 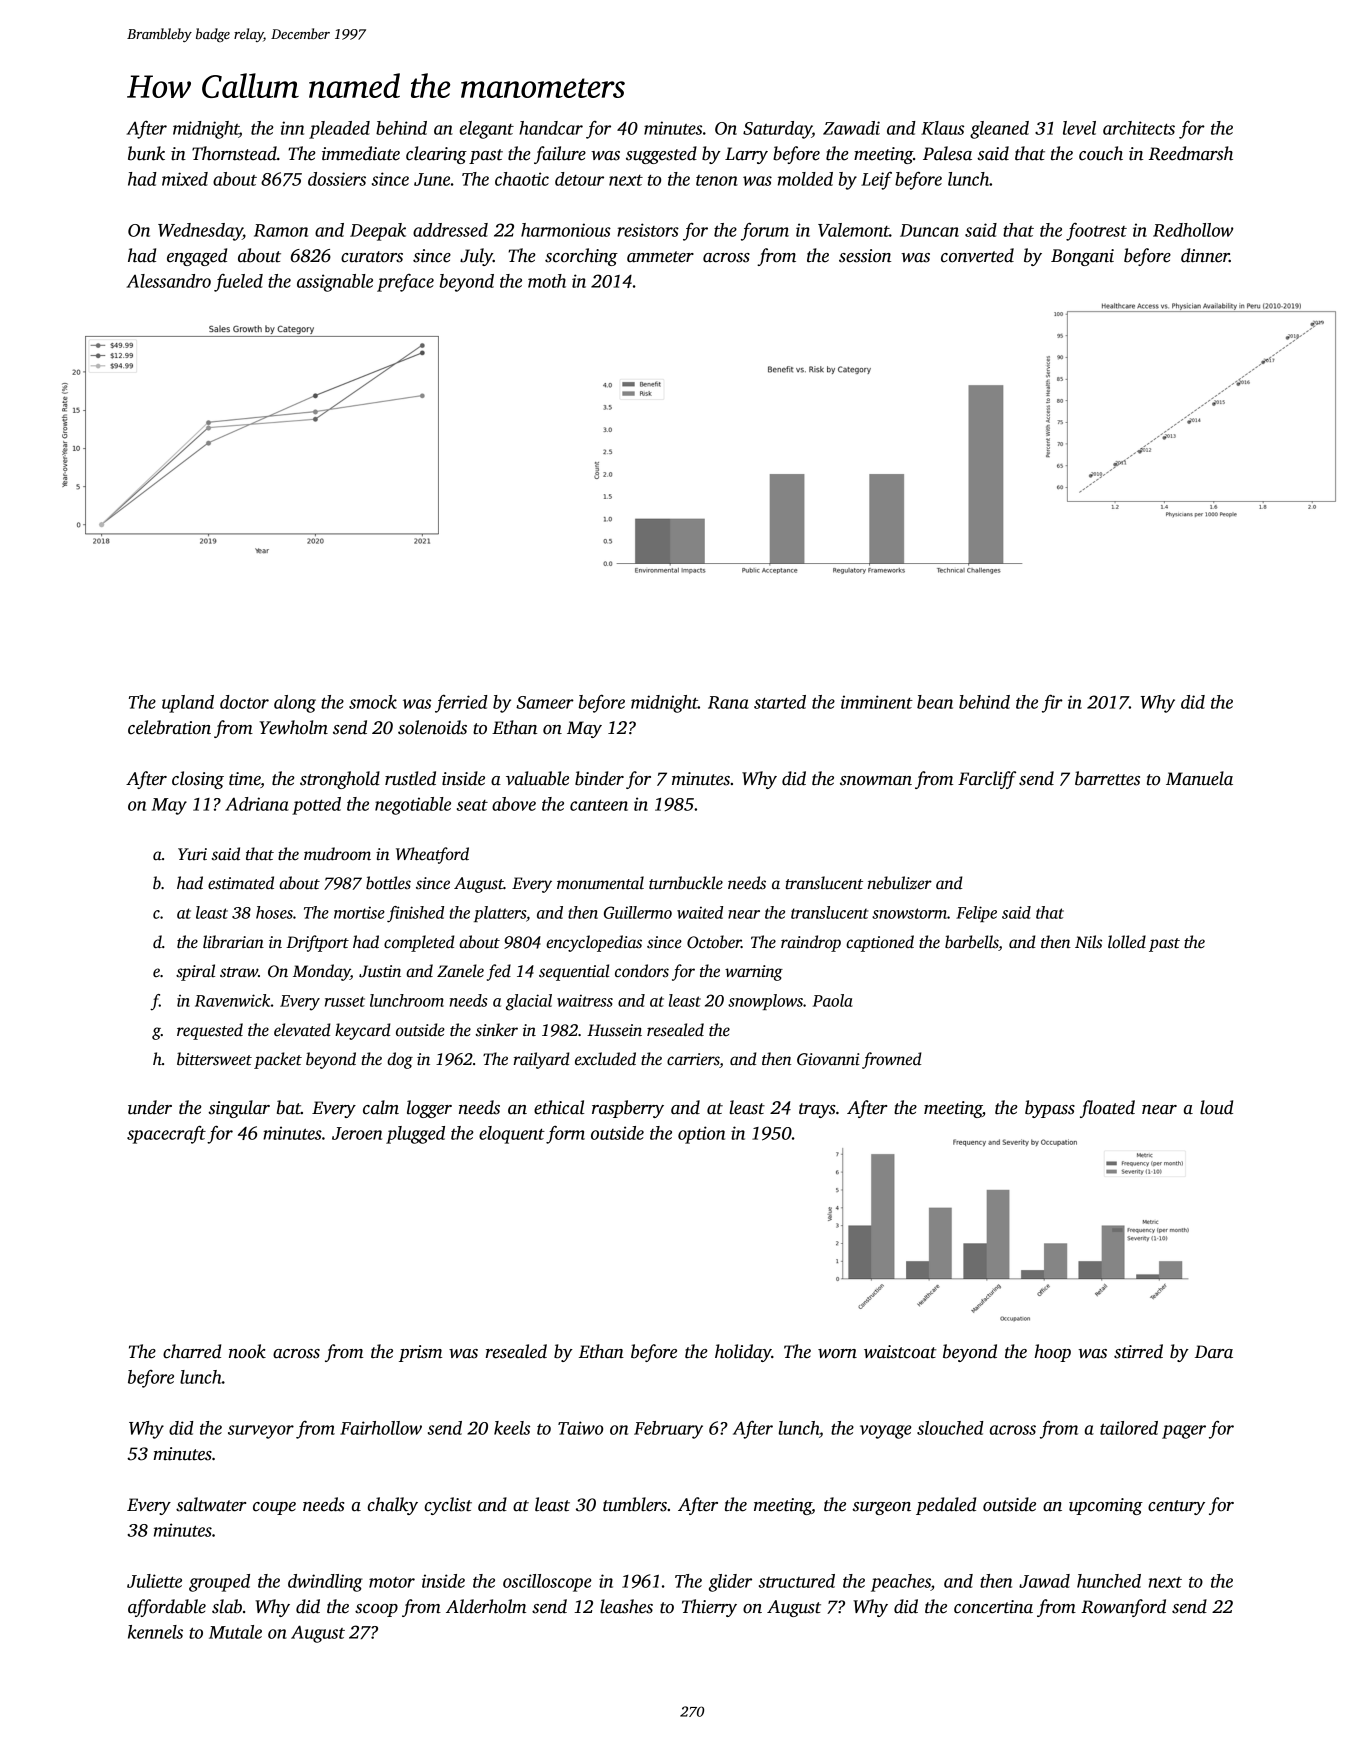 I want to click on bypass, so click(x=1050, y=1109).
